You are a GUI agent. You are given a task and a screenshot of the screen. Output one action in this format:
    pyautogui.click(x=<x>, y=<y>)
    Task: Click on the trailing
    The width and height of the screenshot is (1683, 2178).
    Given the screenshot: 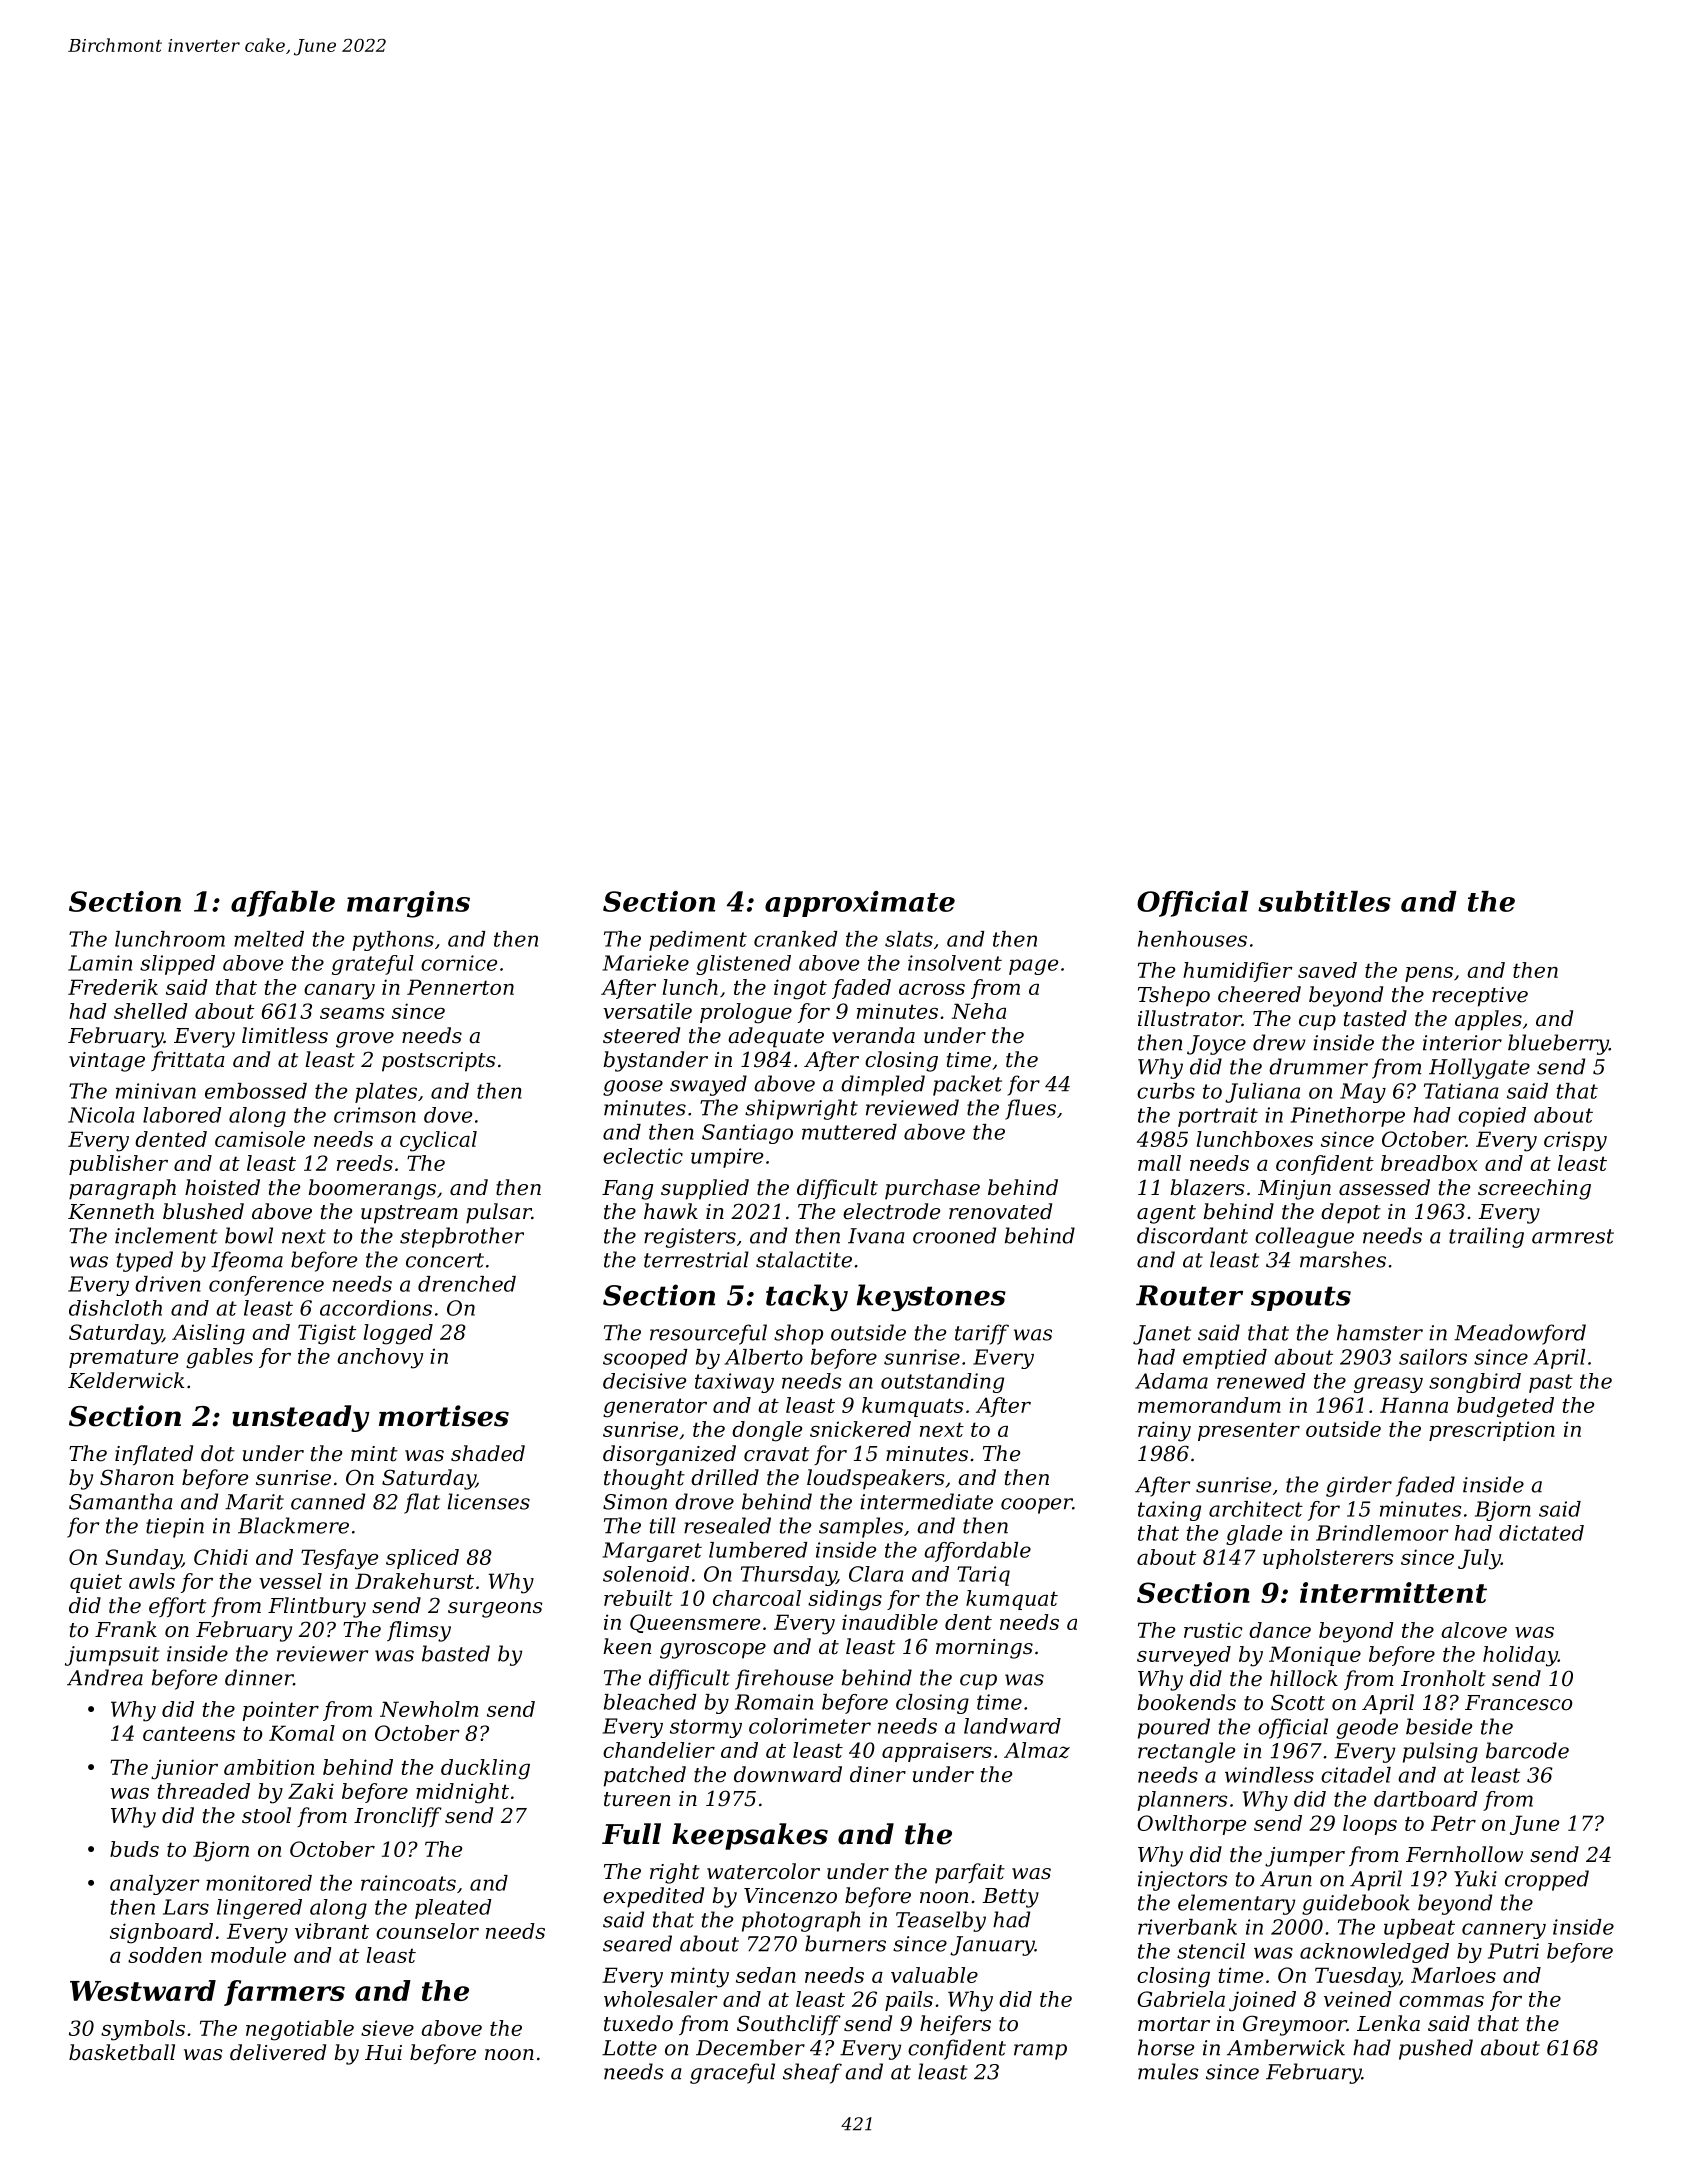 What is the action you would take?
    pyautogui.click(x=1486, y=1237)
